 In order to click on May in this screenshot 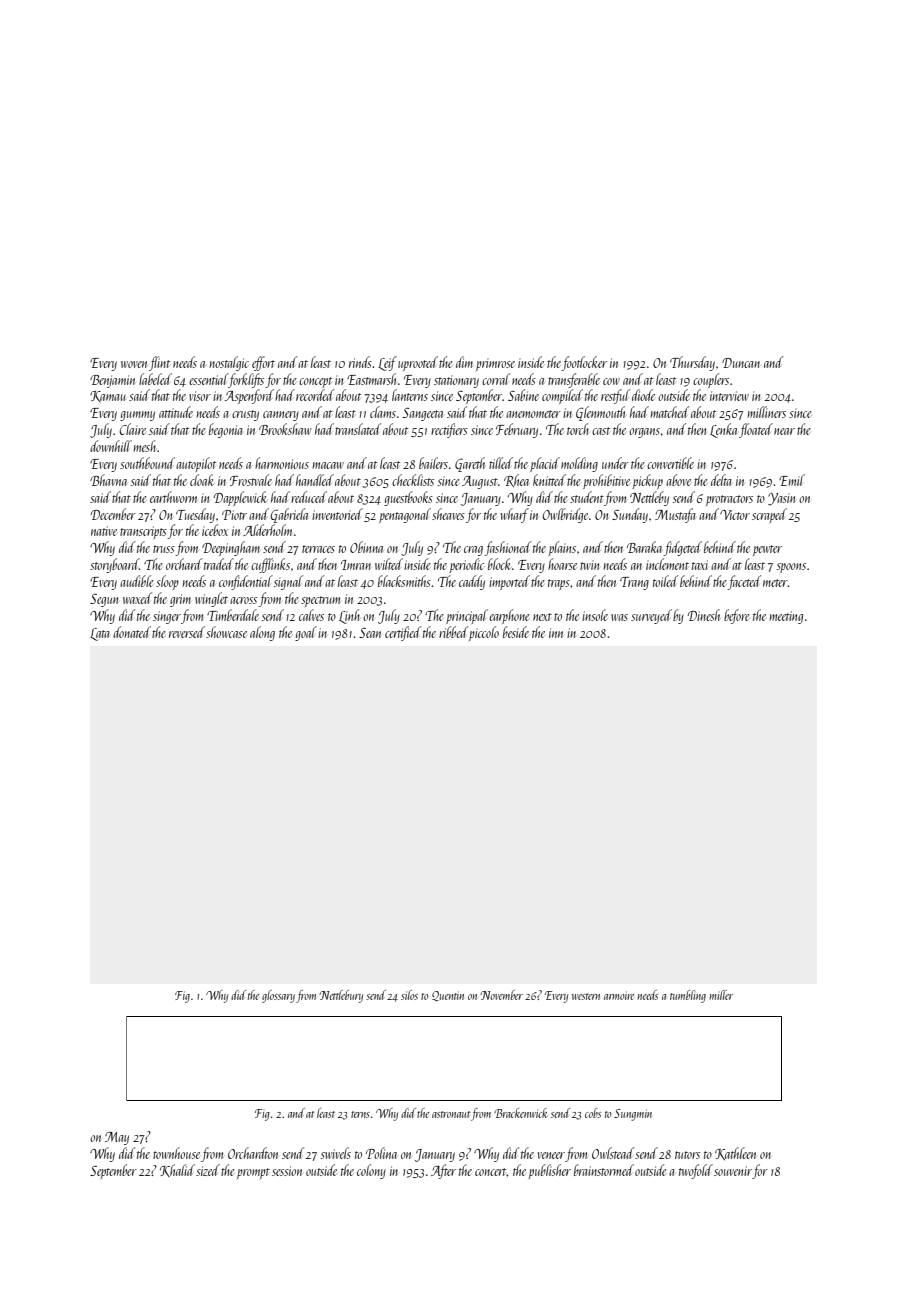, I will do `click(117, 1138)`.
